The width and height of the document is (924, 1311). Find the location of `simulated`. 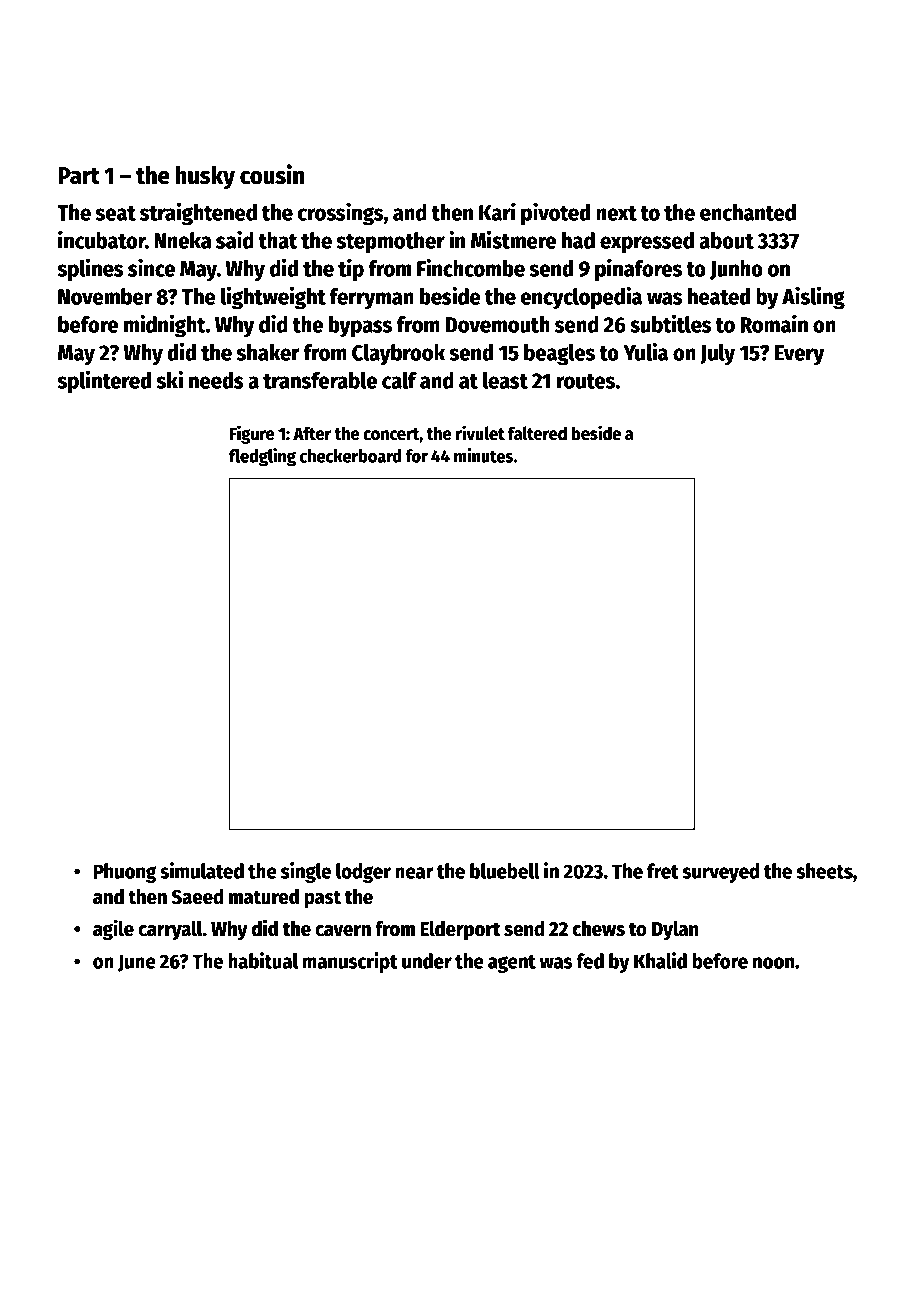

simulated is located at coordinates (202, 870).
